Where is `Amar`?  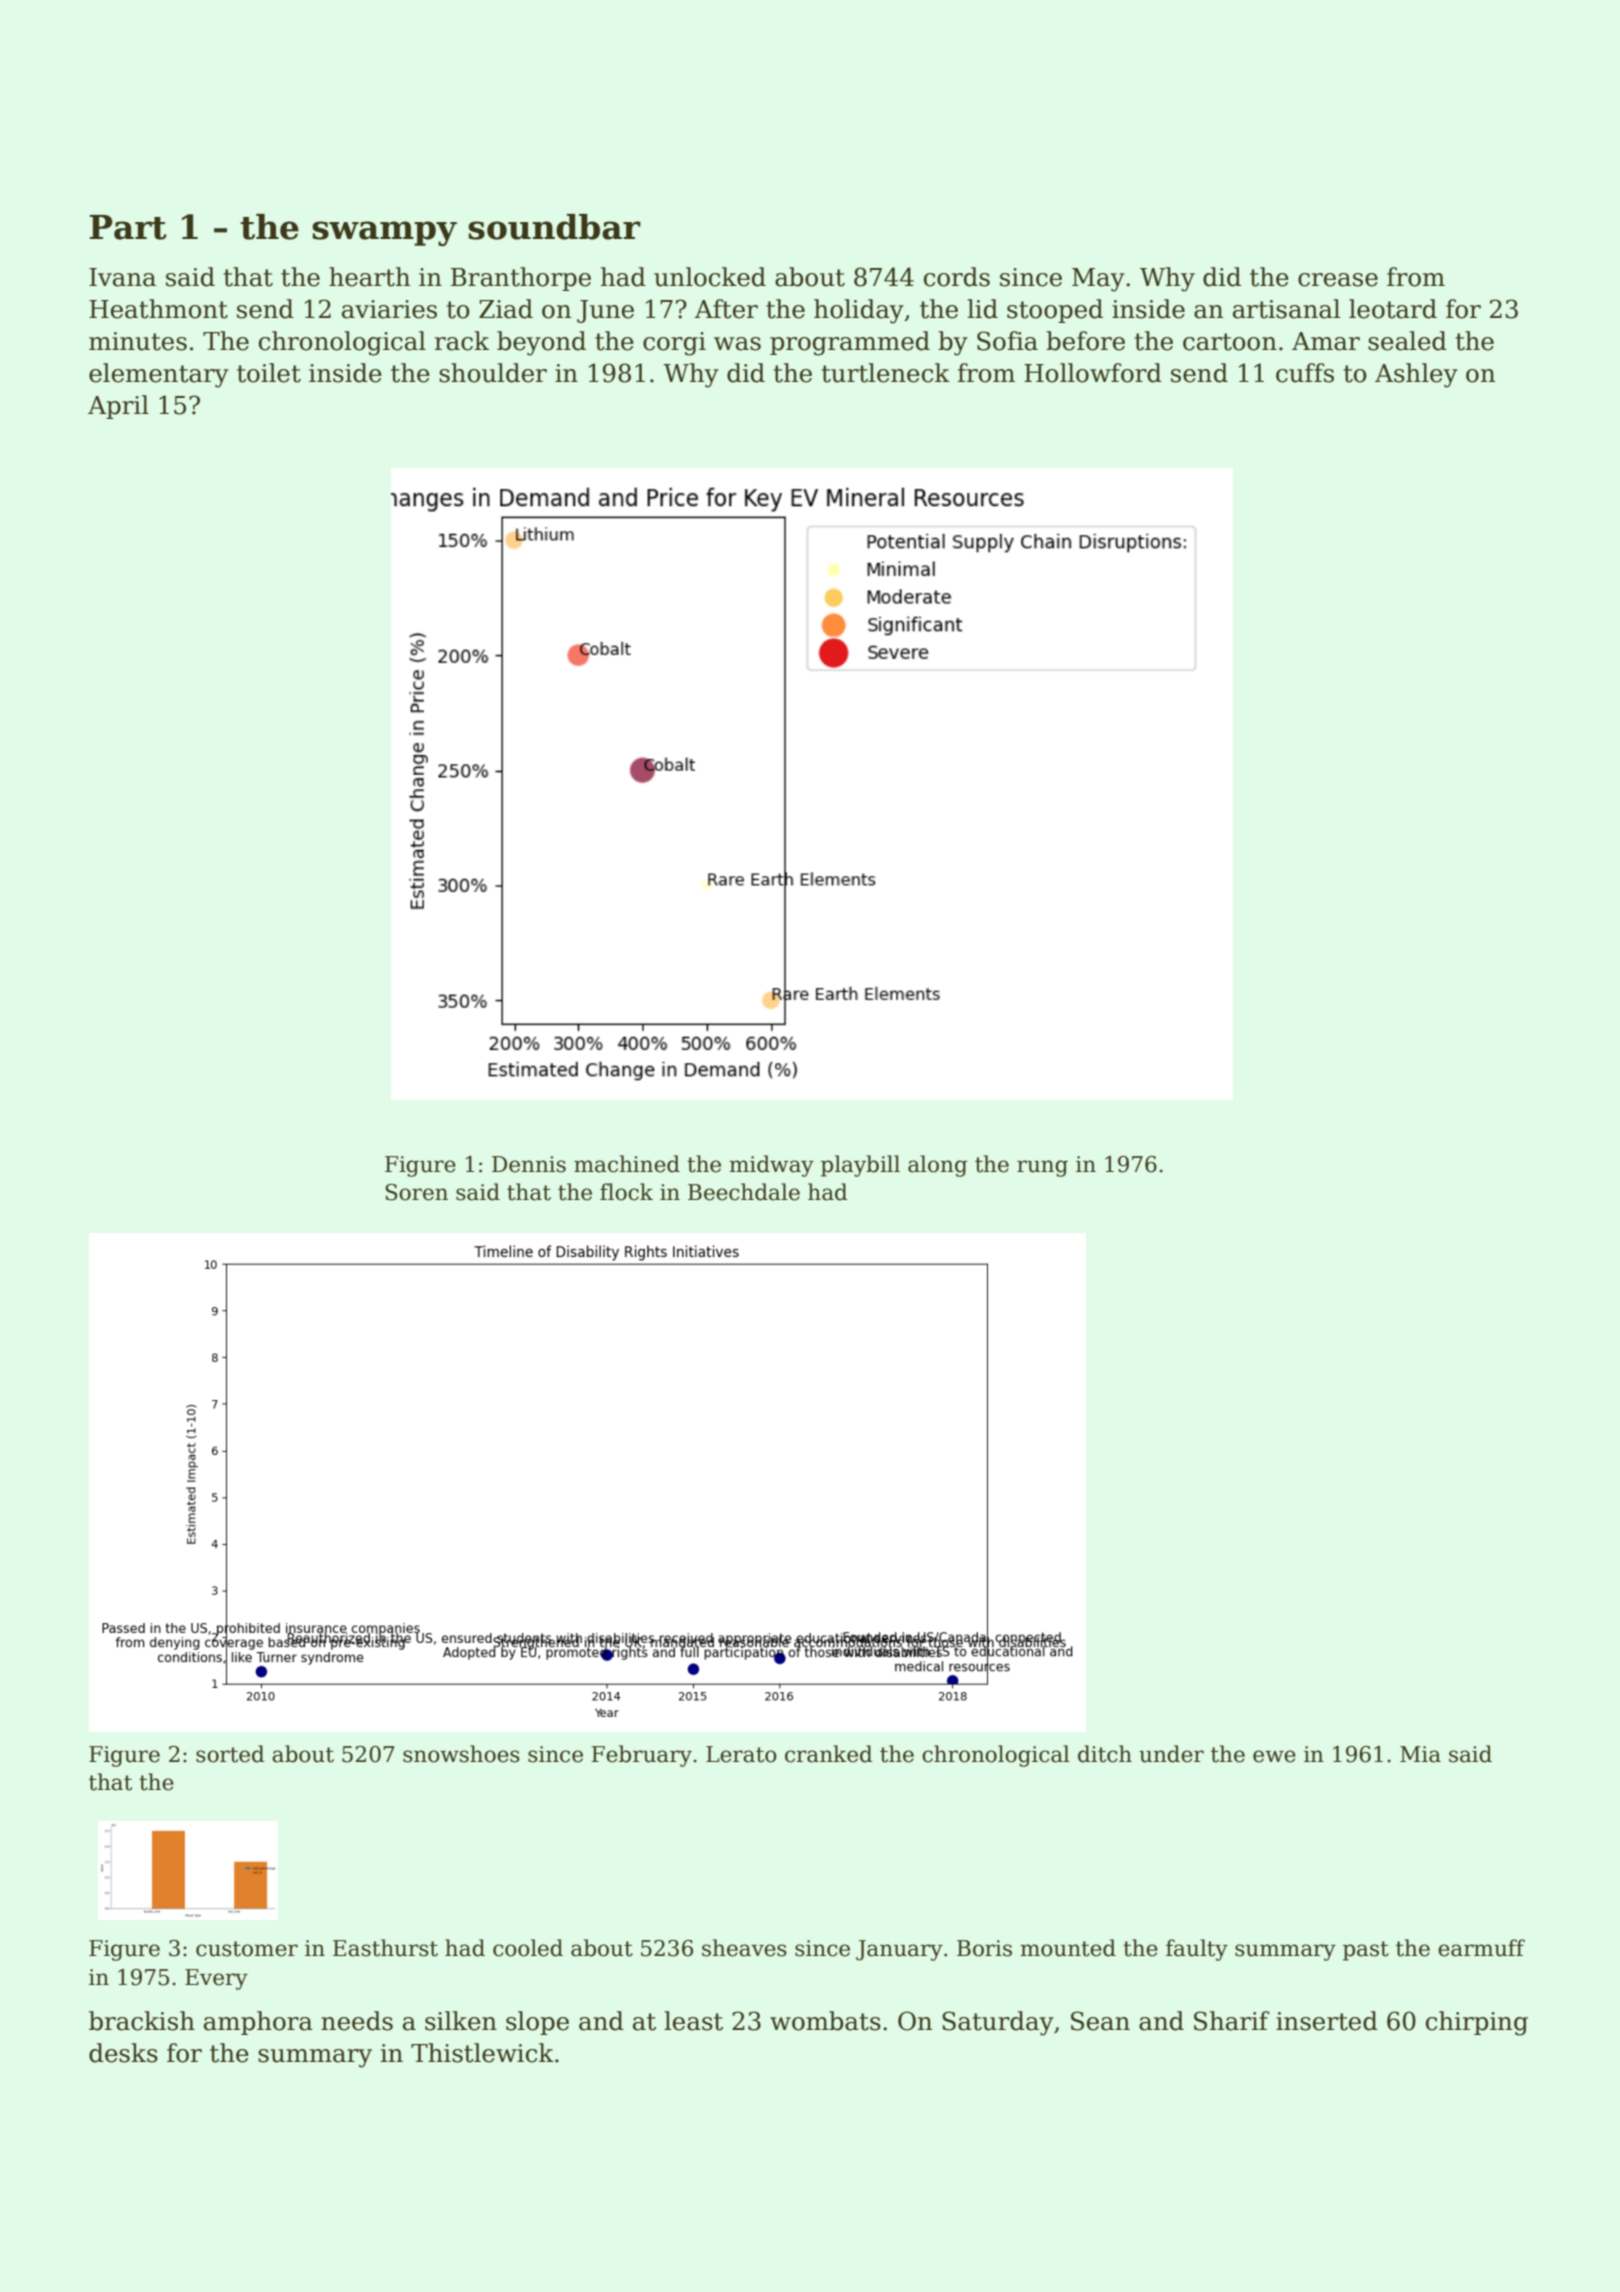 Amar is located at coordinates (1326, 341).
